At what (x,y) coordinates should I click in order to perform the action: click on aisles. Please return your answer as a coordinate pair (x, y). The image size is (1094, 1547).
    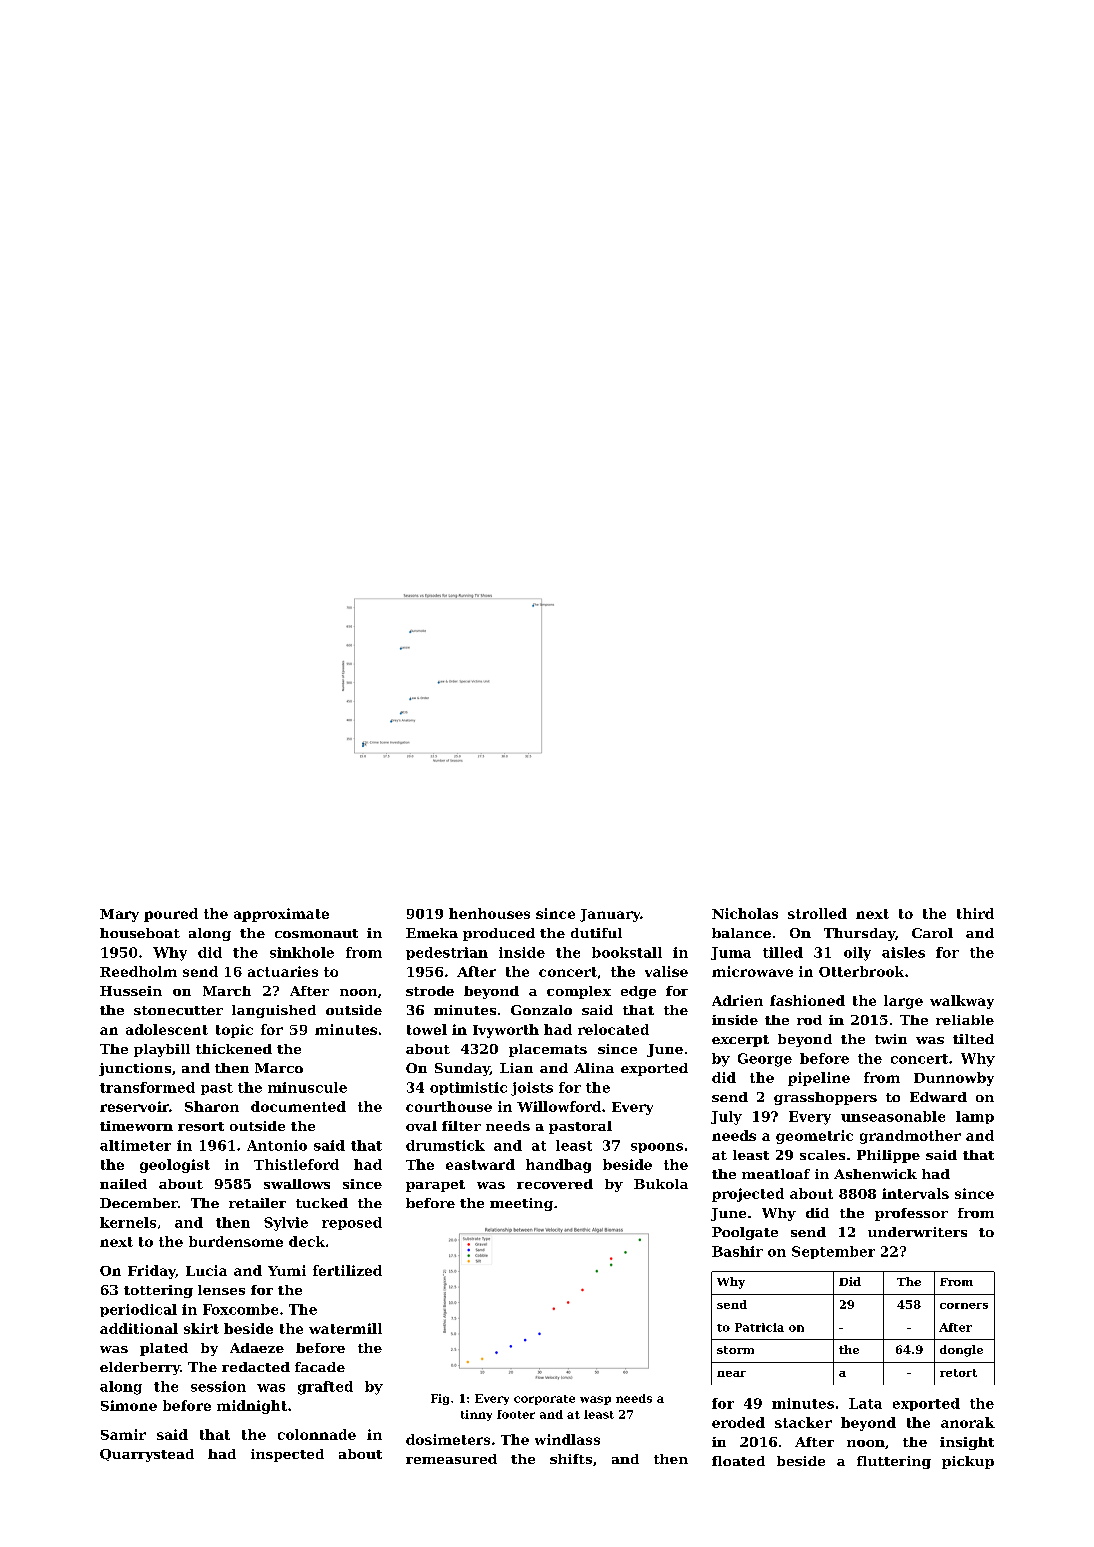
    Looking at the image, I should click on (903, 952).
